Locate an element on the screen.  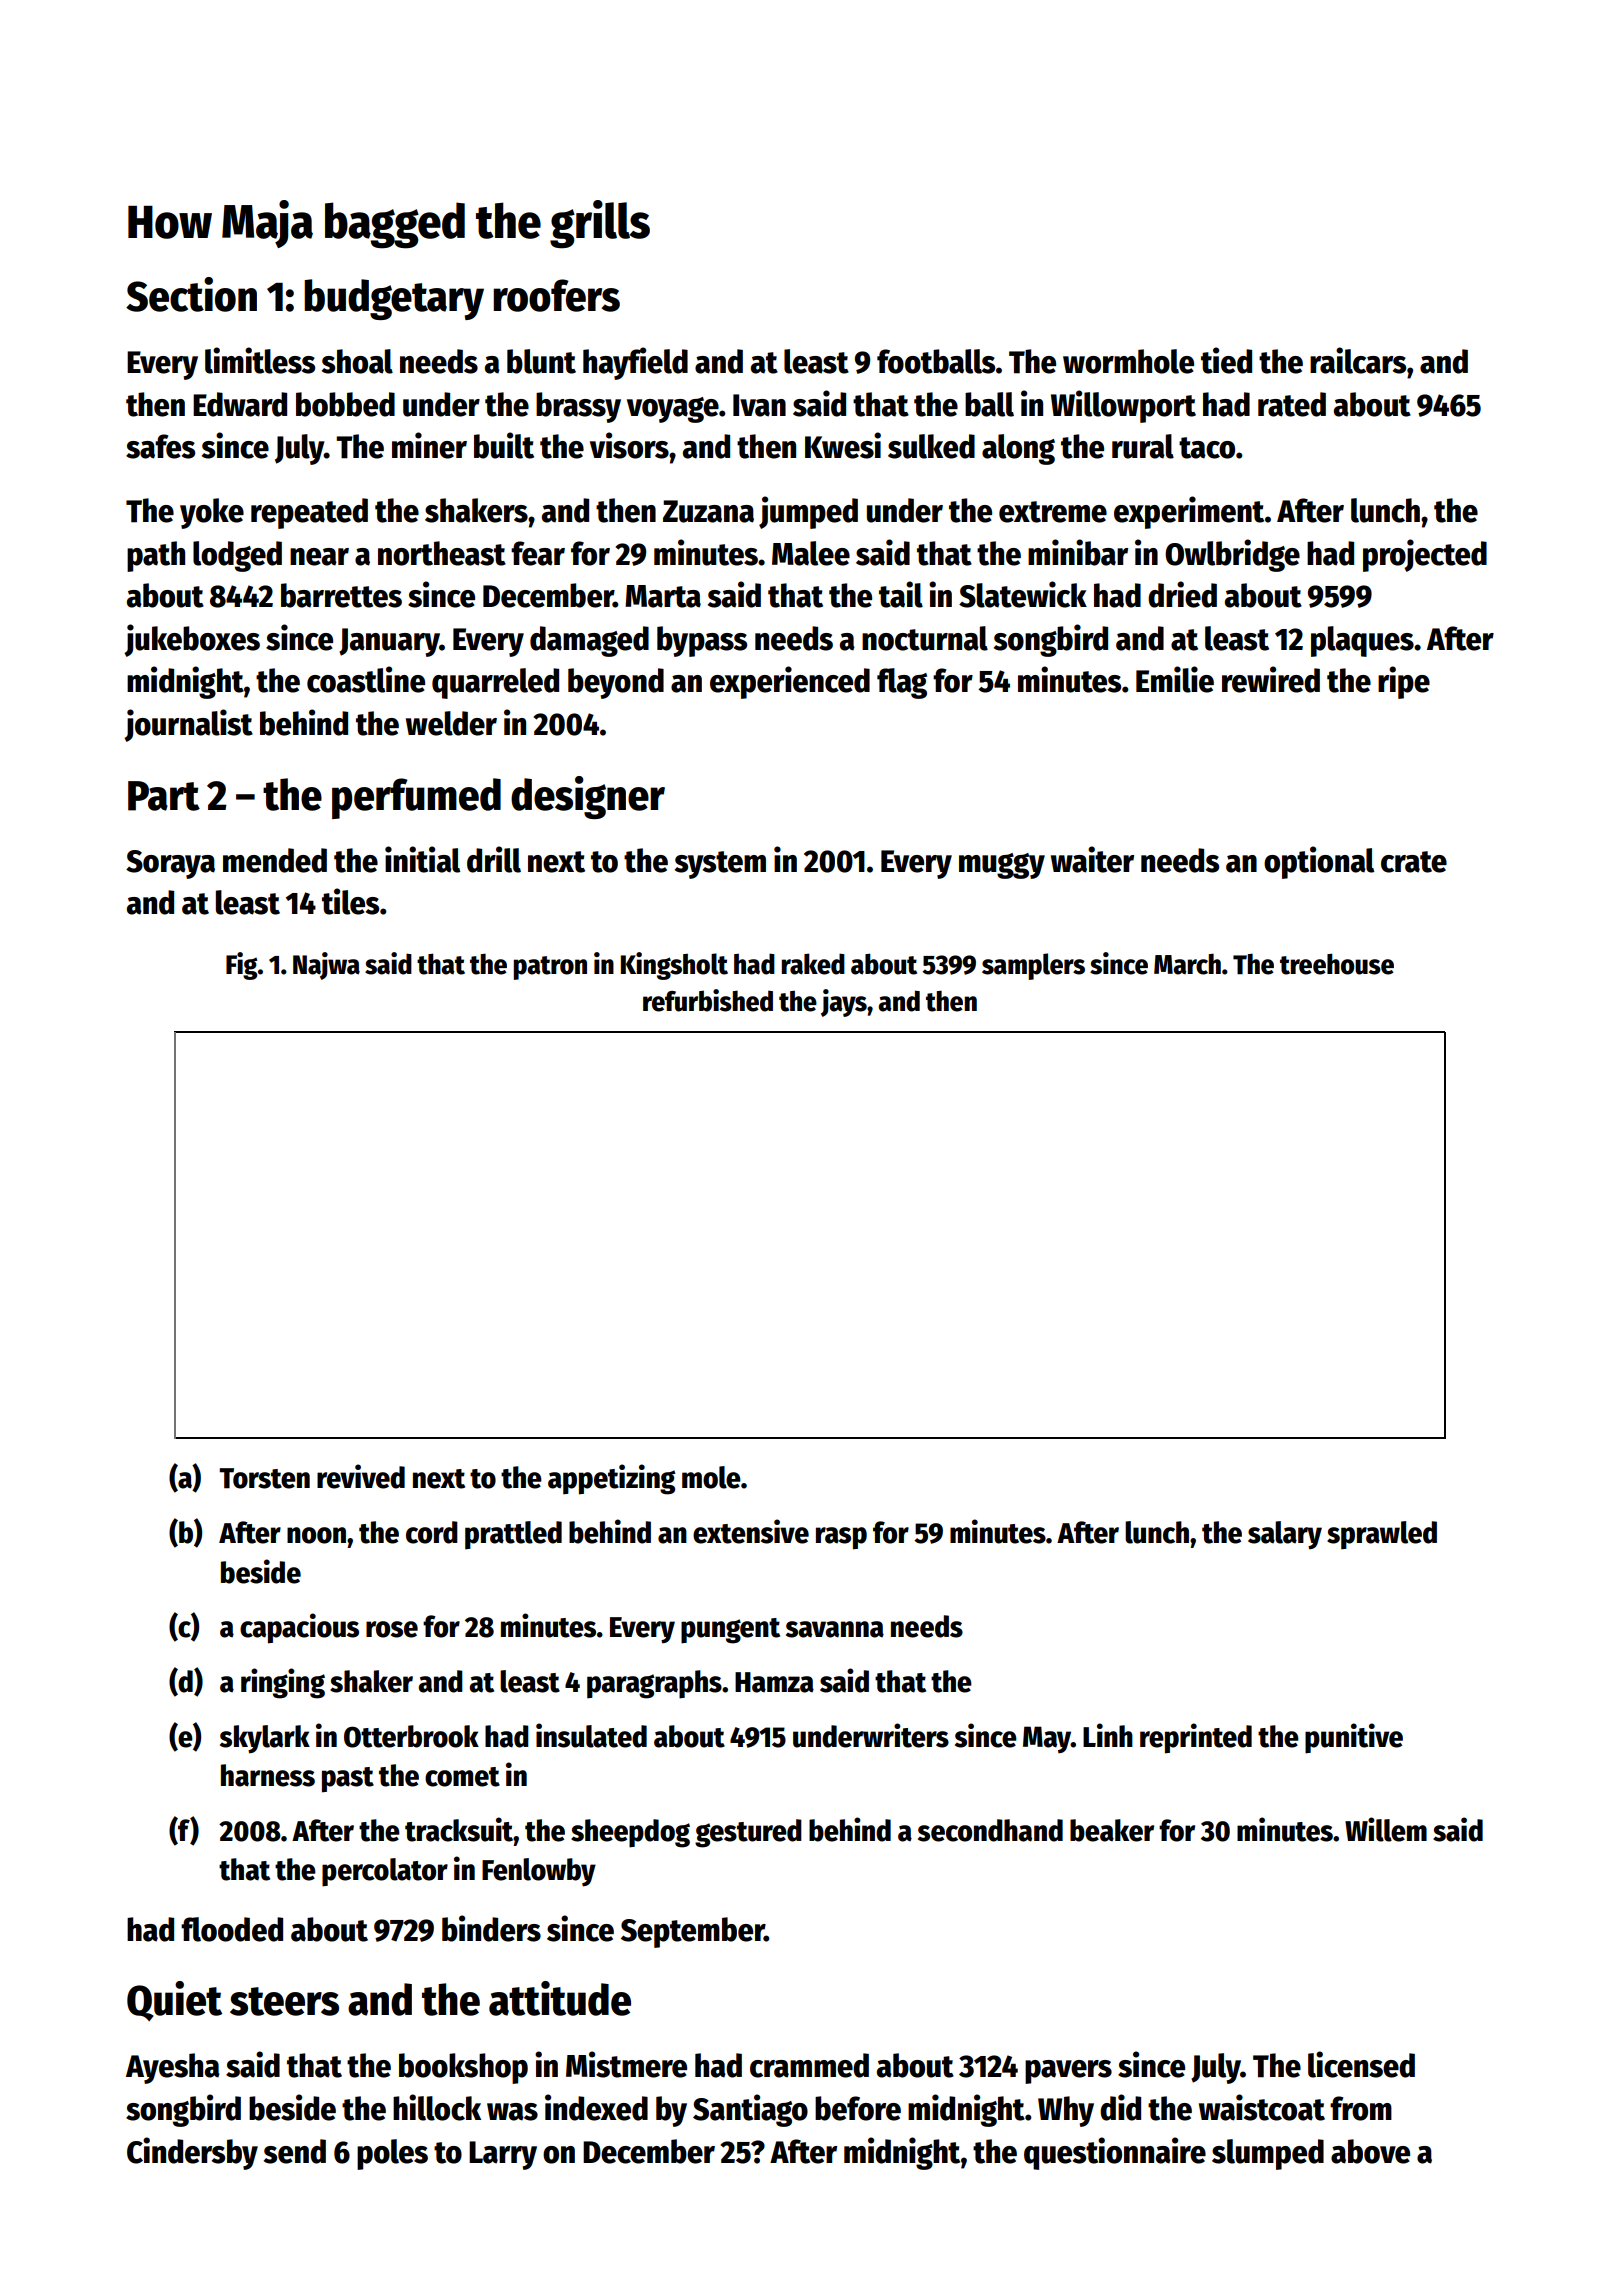
Larry is located at coordinates (503, 2155).
